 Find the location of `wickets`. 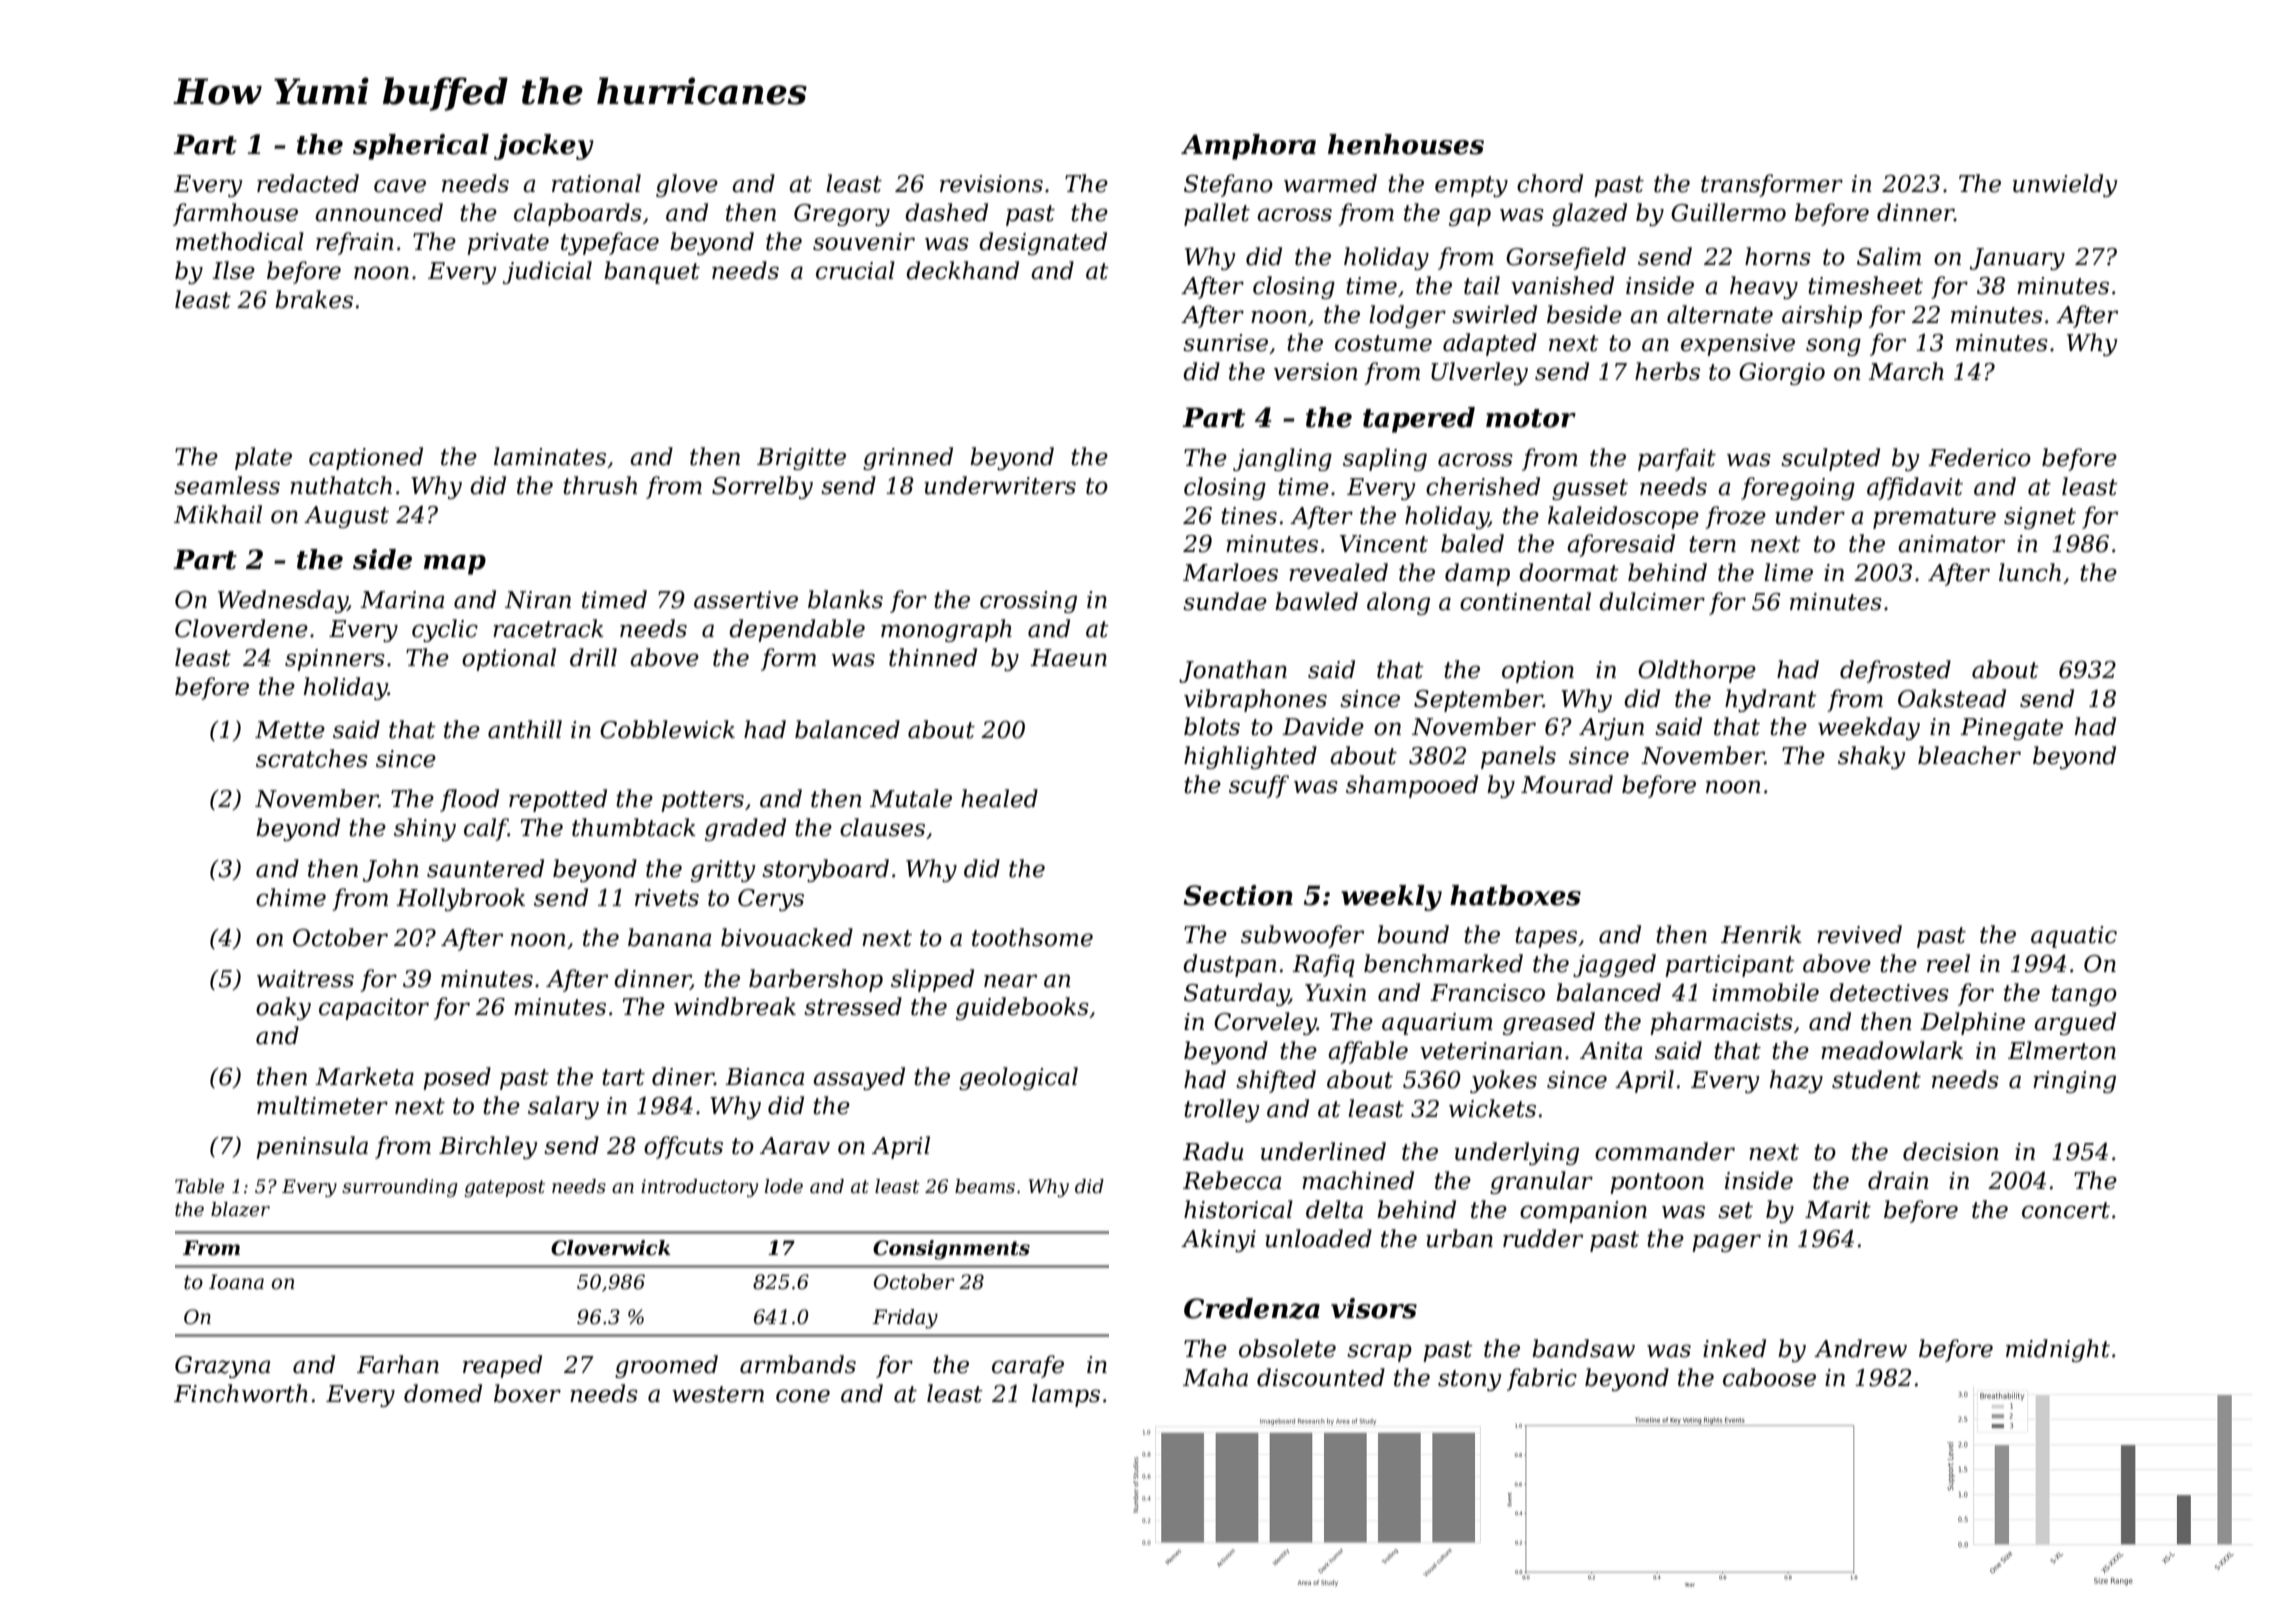

wickets is located at coordinates (1492, 1108).
